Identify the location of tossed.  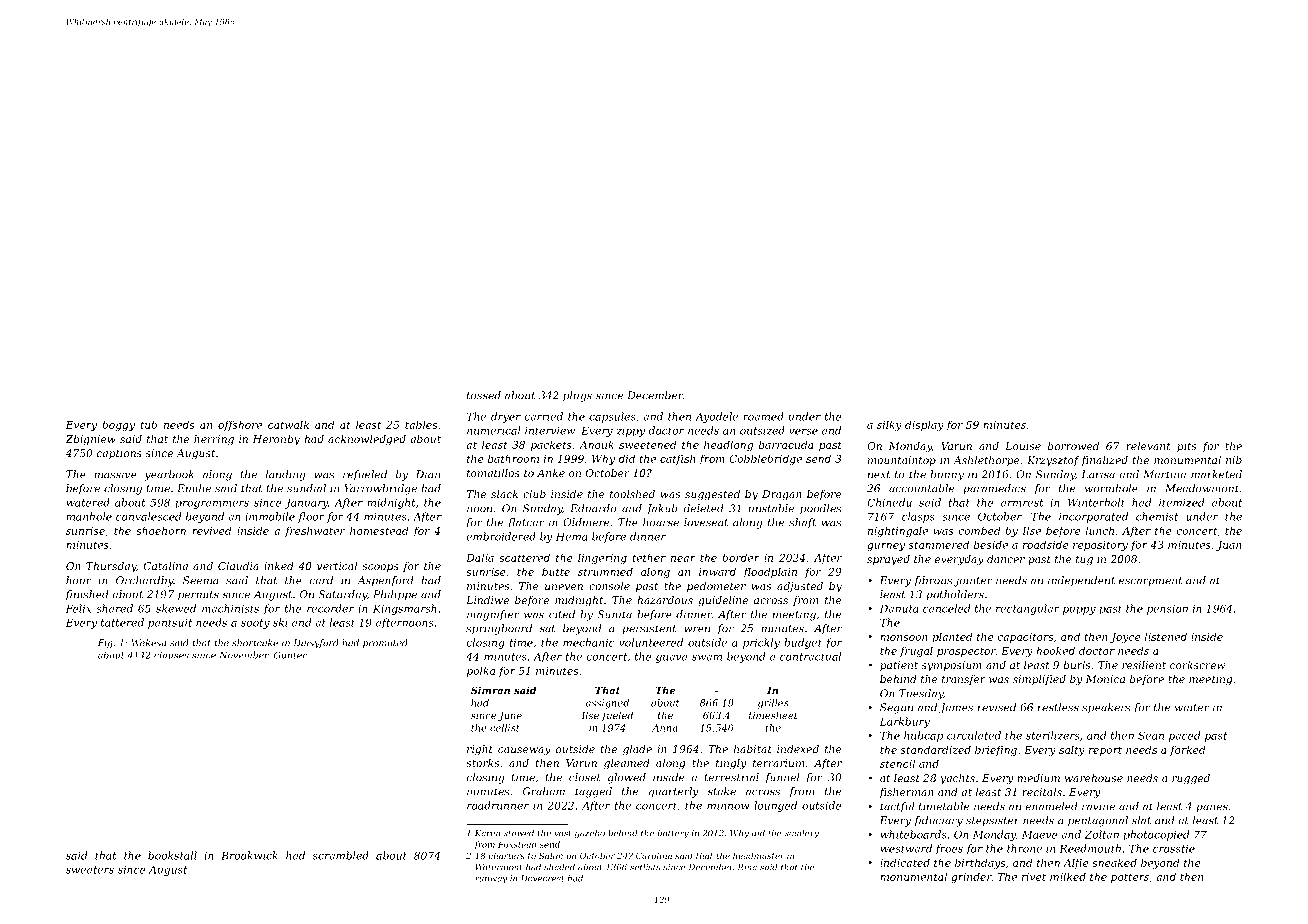
(484, 395).
